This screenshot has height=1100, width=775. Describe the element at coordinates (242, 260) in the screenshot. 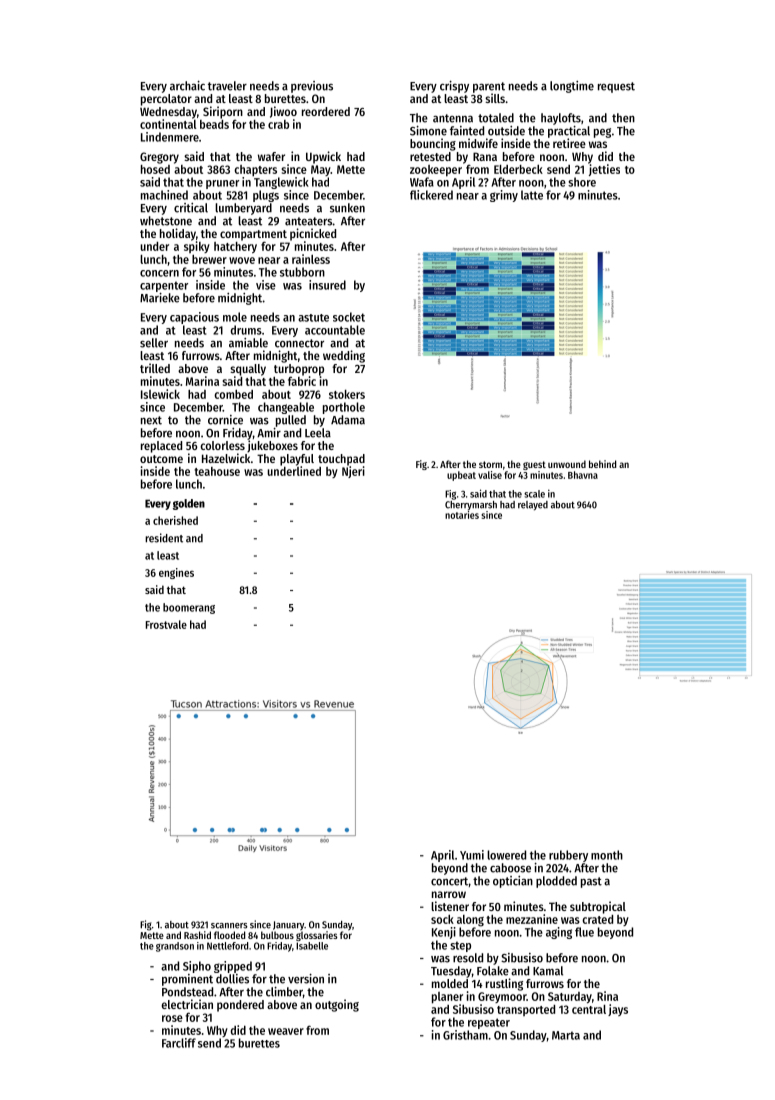

I see `wove` at that location.
